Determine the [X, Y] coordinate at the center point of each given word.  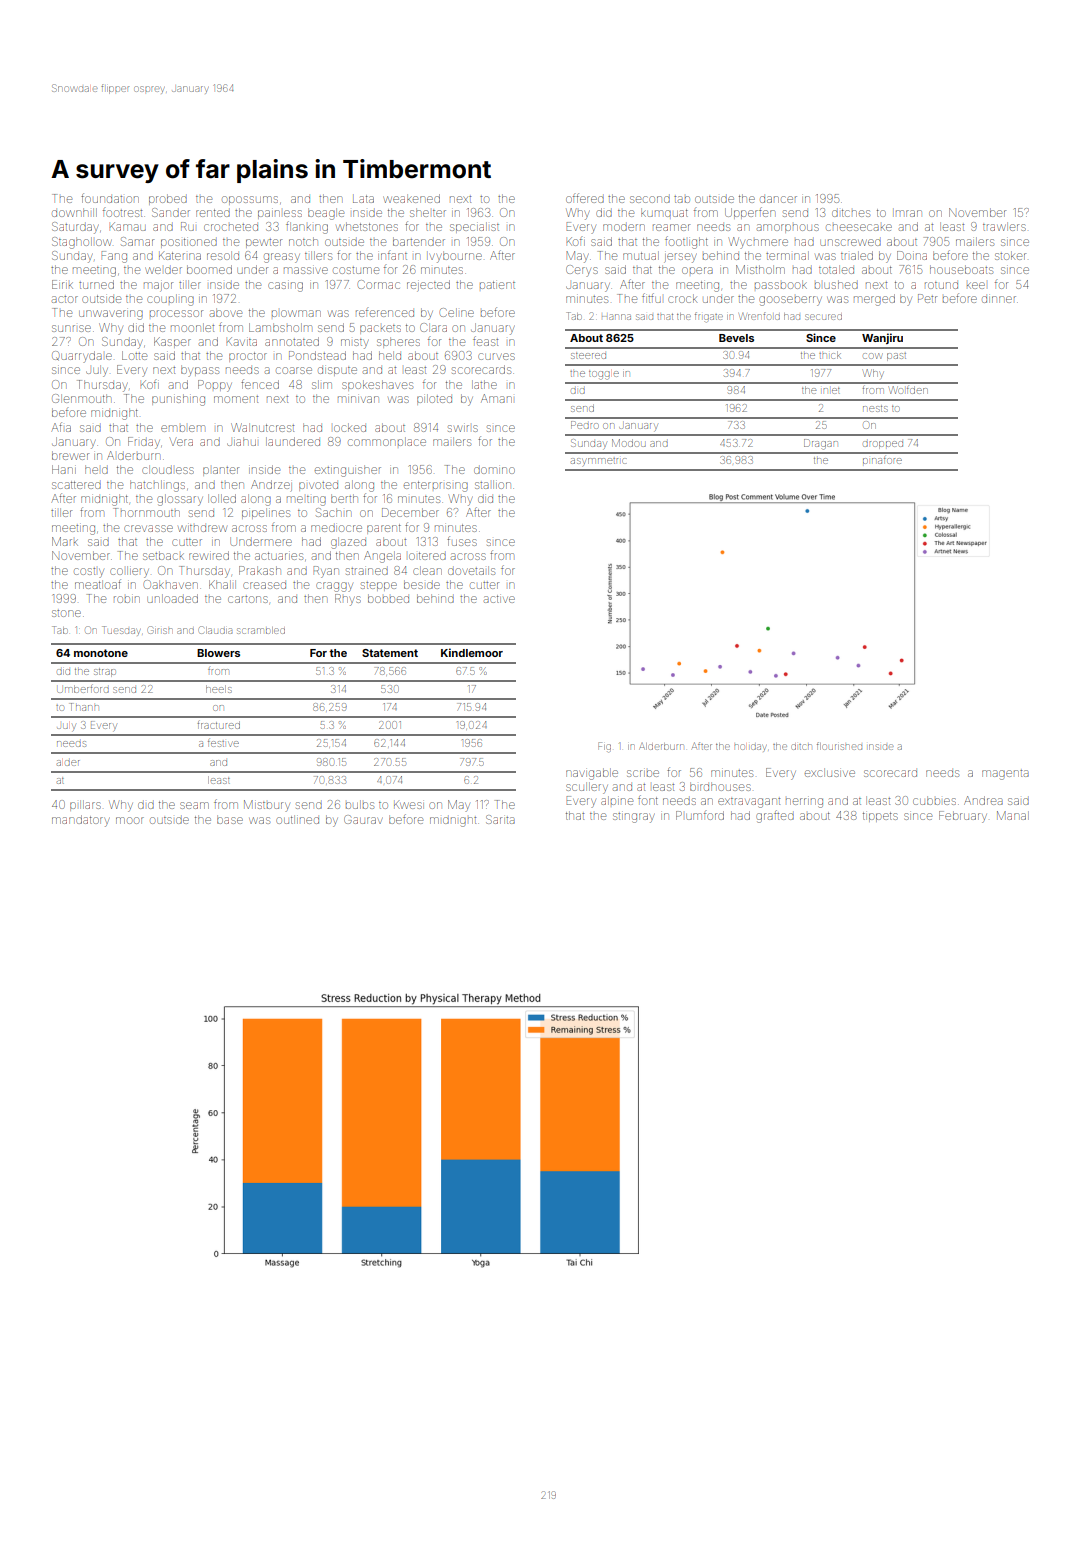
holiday [750, 748]
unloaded [172, 598]
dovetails [471, 570]
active [499, 599]
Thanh [84, 707]
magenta [1005, 775]
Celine [457, 312]
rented [213, 213]
